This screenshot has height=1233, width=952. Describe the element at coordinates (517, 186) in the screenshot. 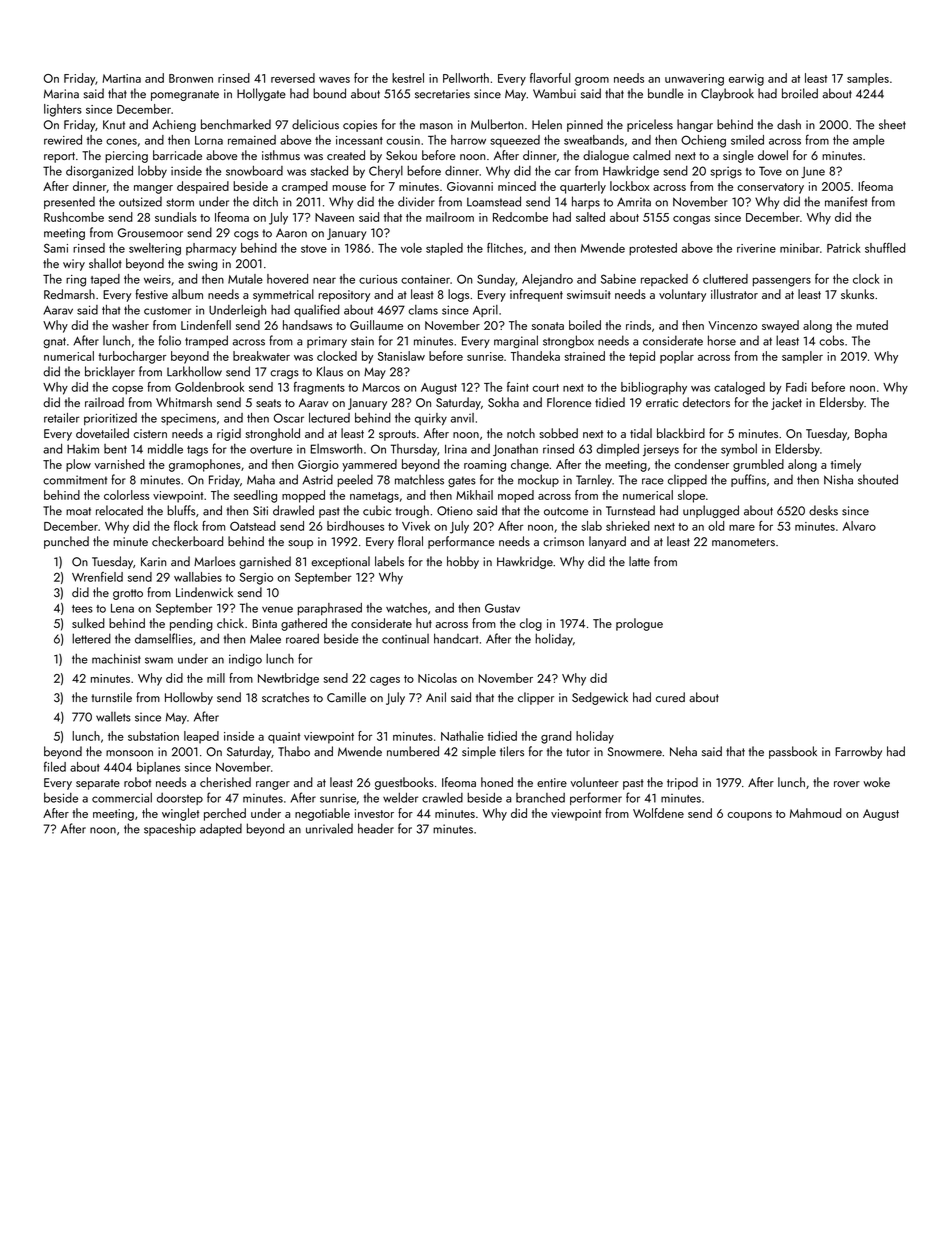

I see `minced` at that location.
